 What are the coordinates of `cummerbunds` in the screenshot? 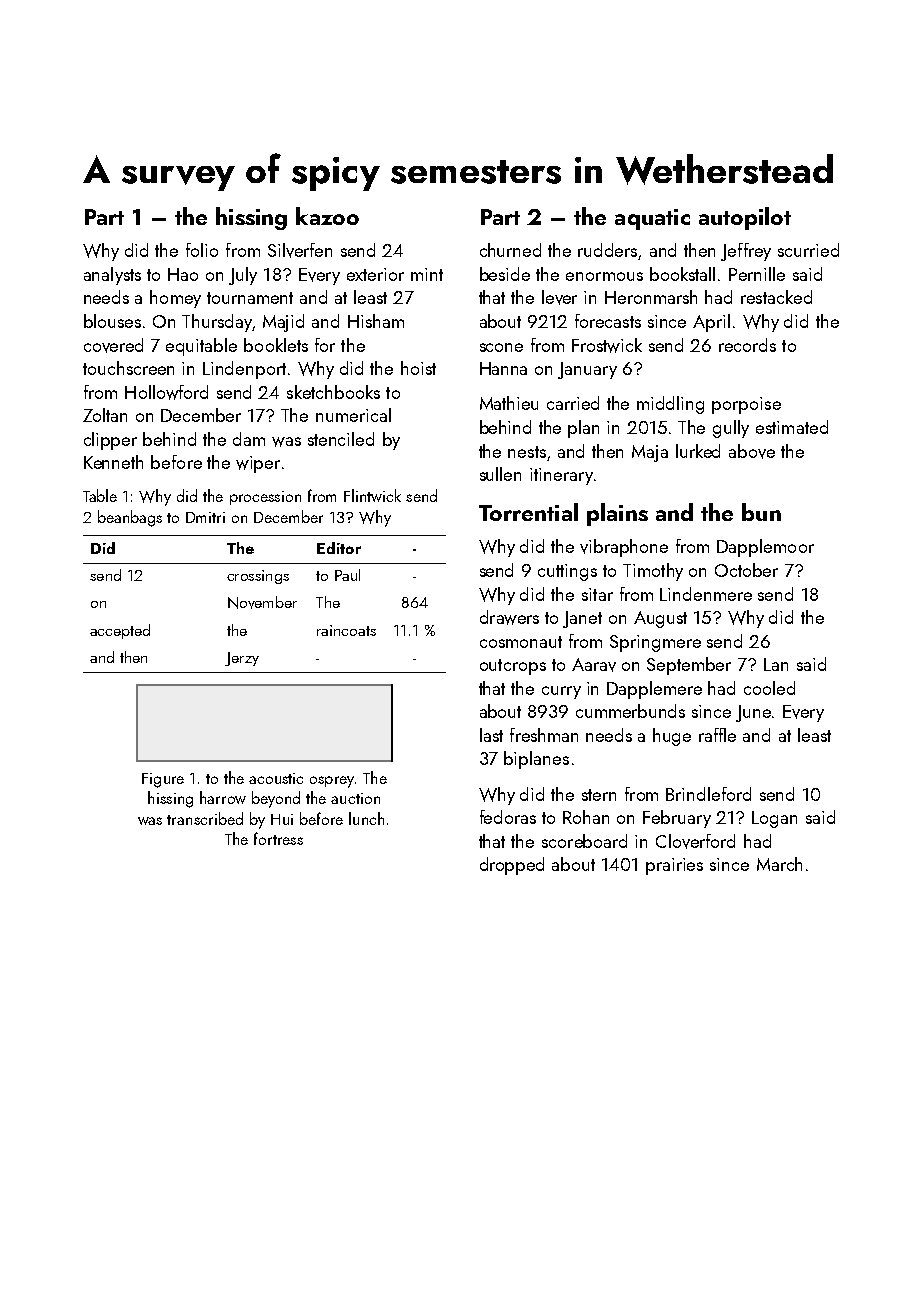 It's located at (630, 711).
